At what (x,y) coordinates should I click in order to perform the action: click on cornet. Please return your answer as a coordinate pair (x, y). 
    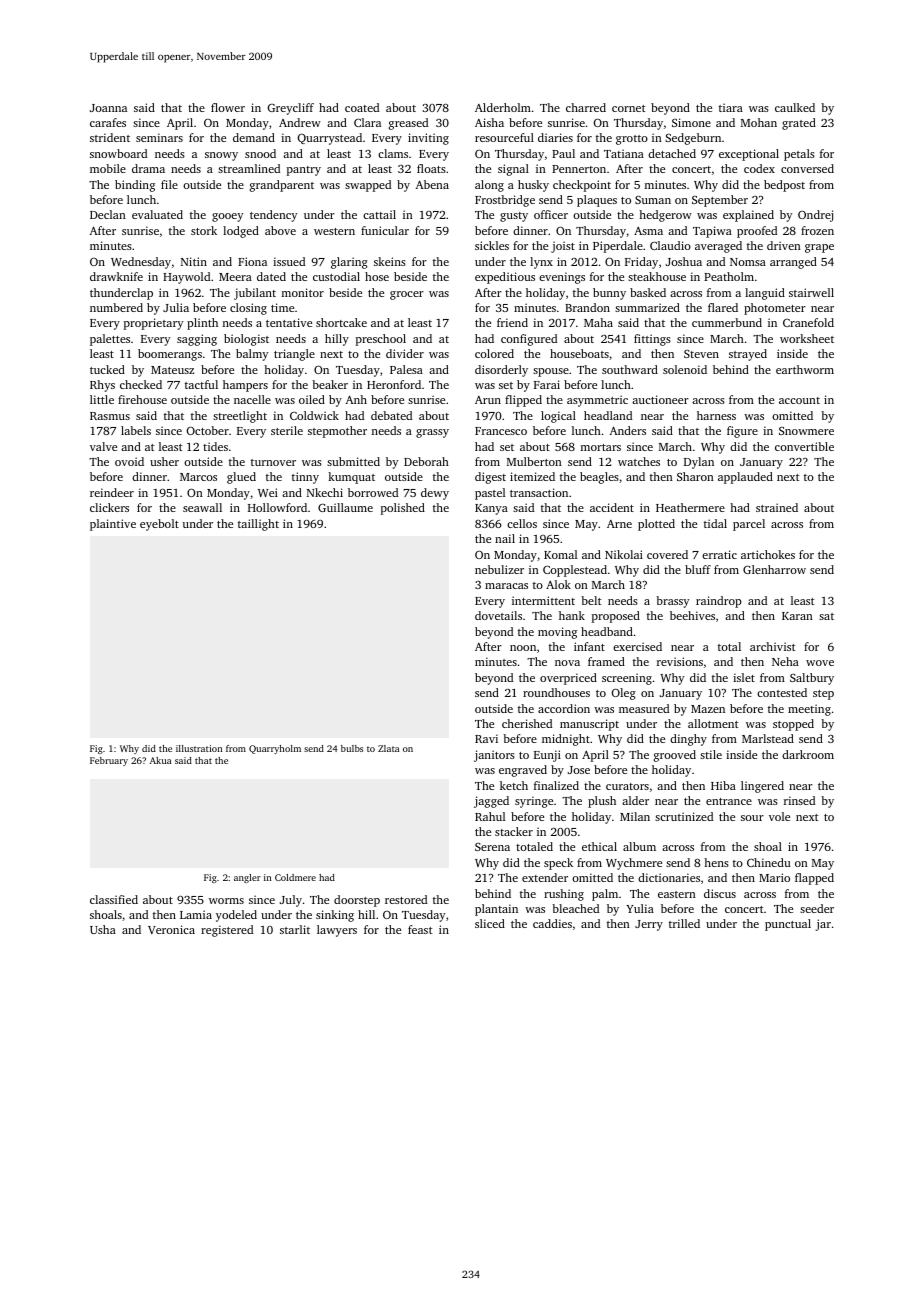
    Looking at the image, I should click on (629, 108).
